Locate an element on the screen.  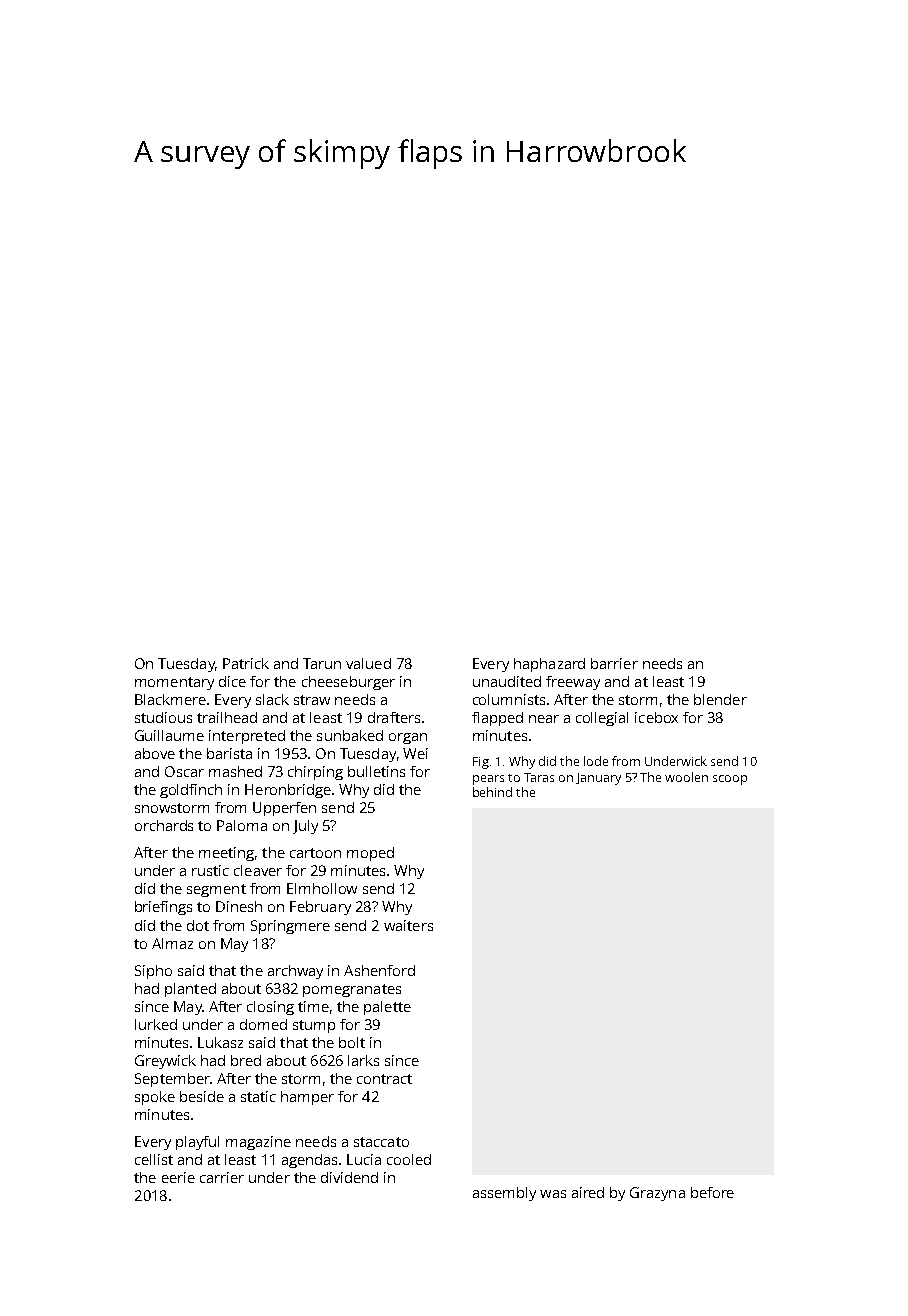
Ashenford is located at coordinates (379, 970).
